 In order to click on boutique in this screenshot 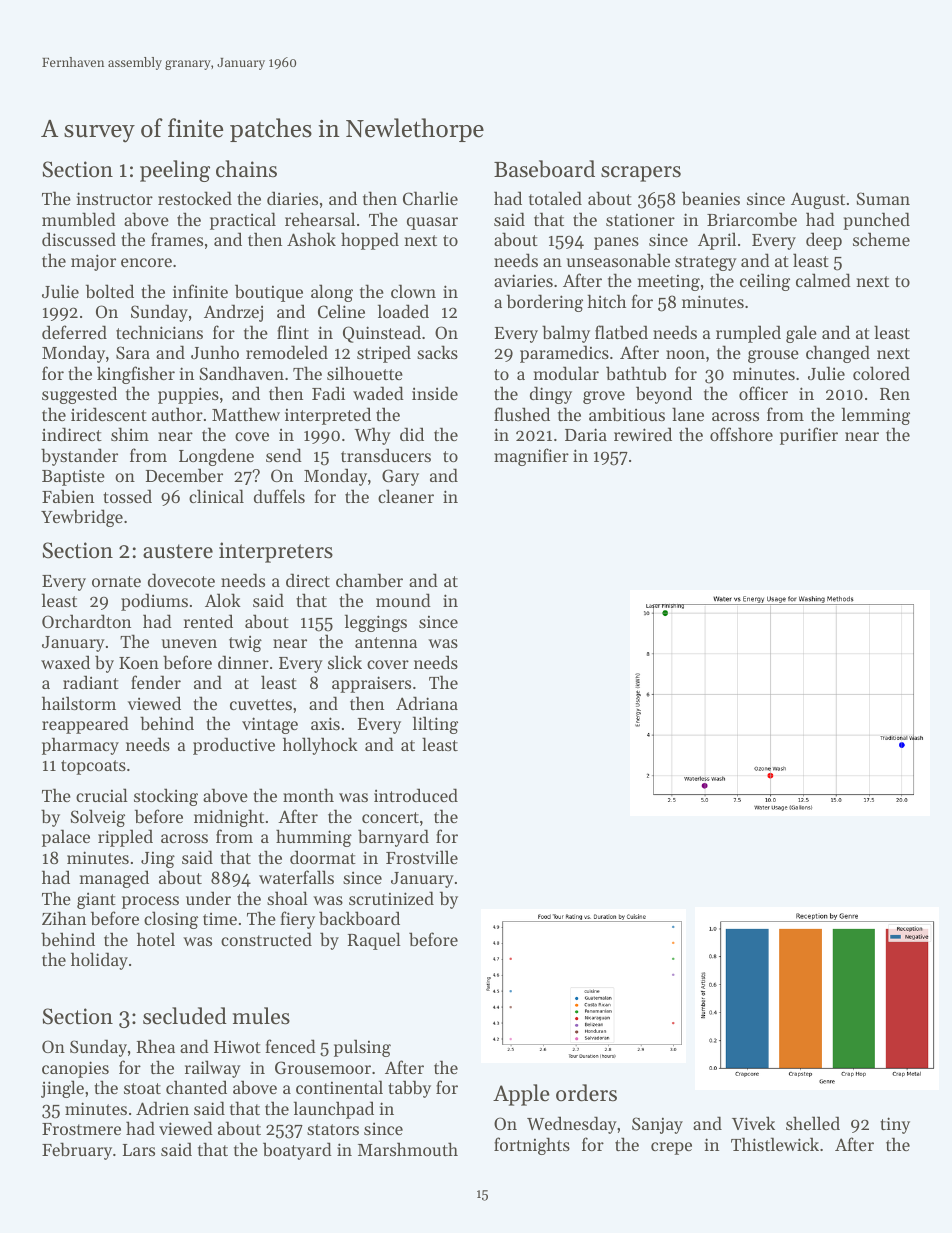, I will do `click(269, 293)`.
